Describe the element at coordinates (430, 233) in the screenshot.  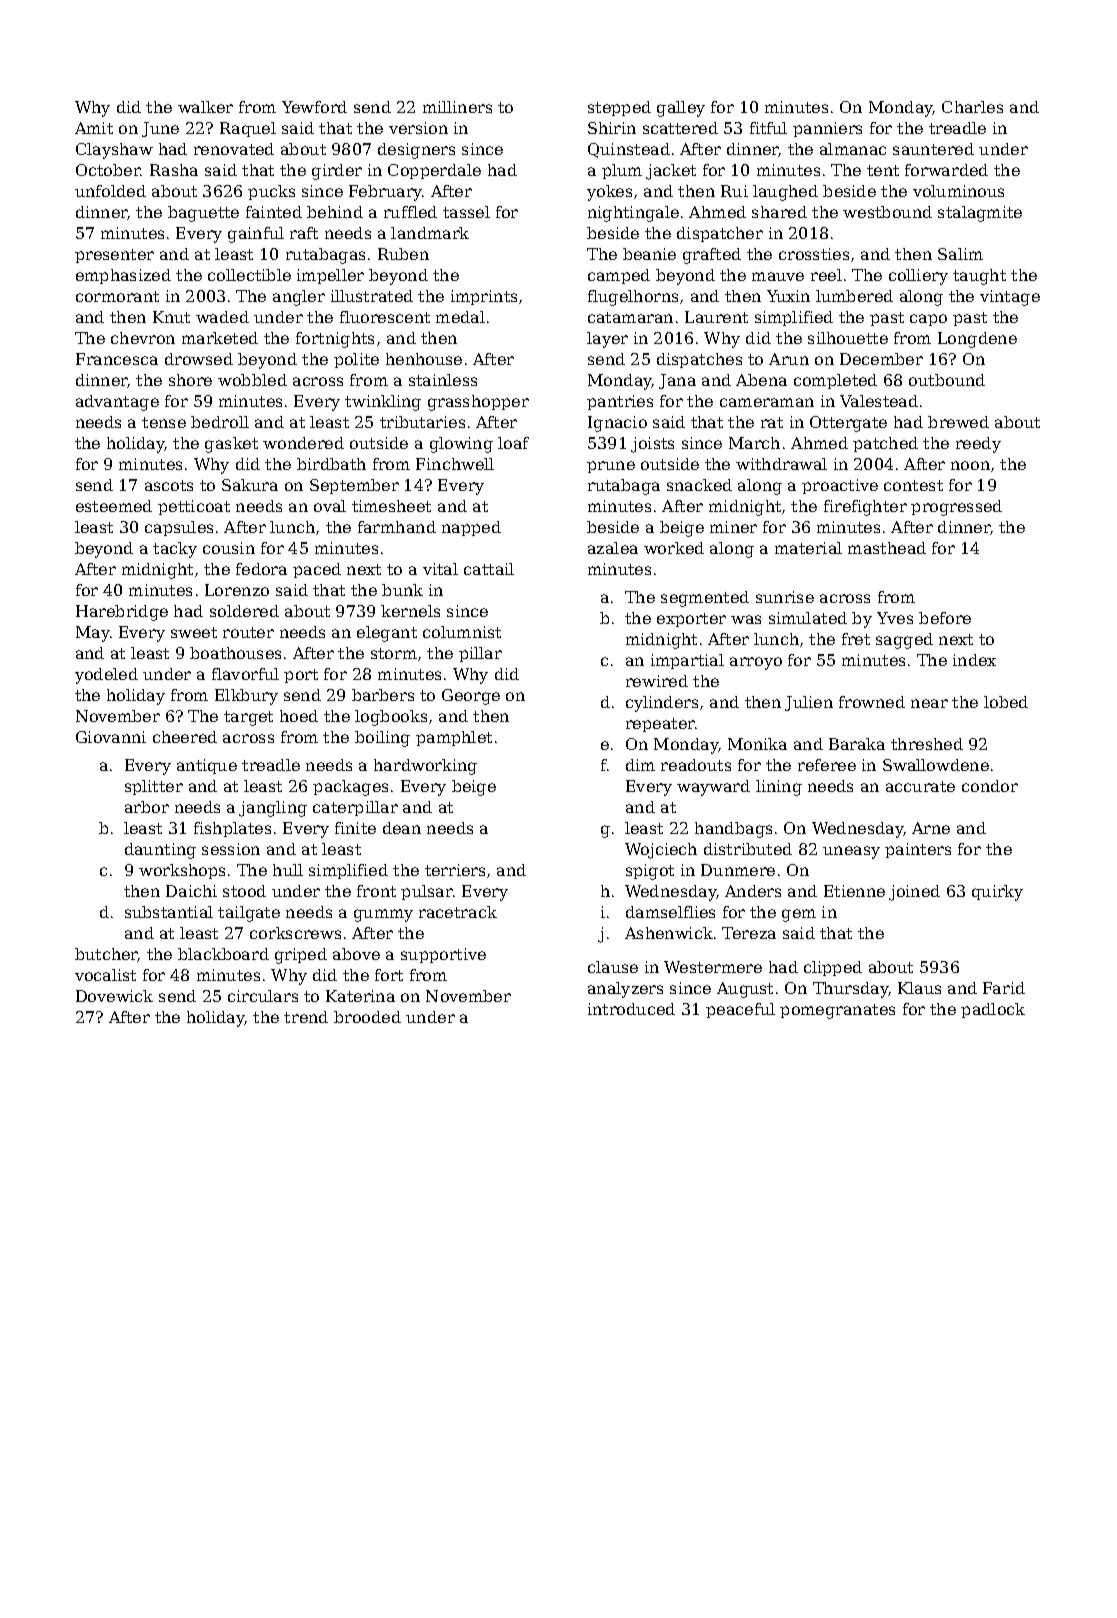
I see `landmark` at that location.
